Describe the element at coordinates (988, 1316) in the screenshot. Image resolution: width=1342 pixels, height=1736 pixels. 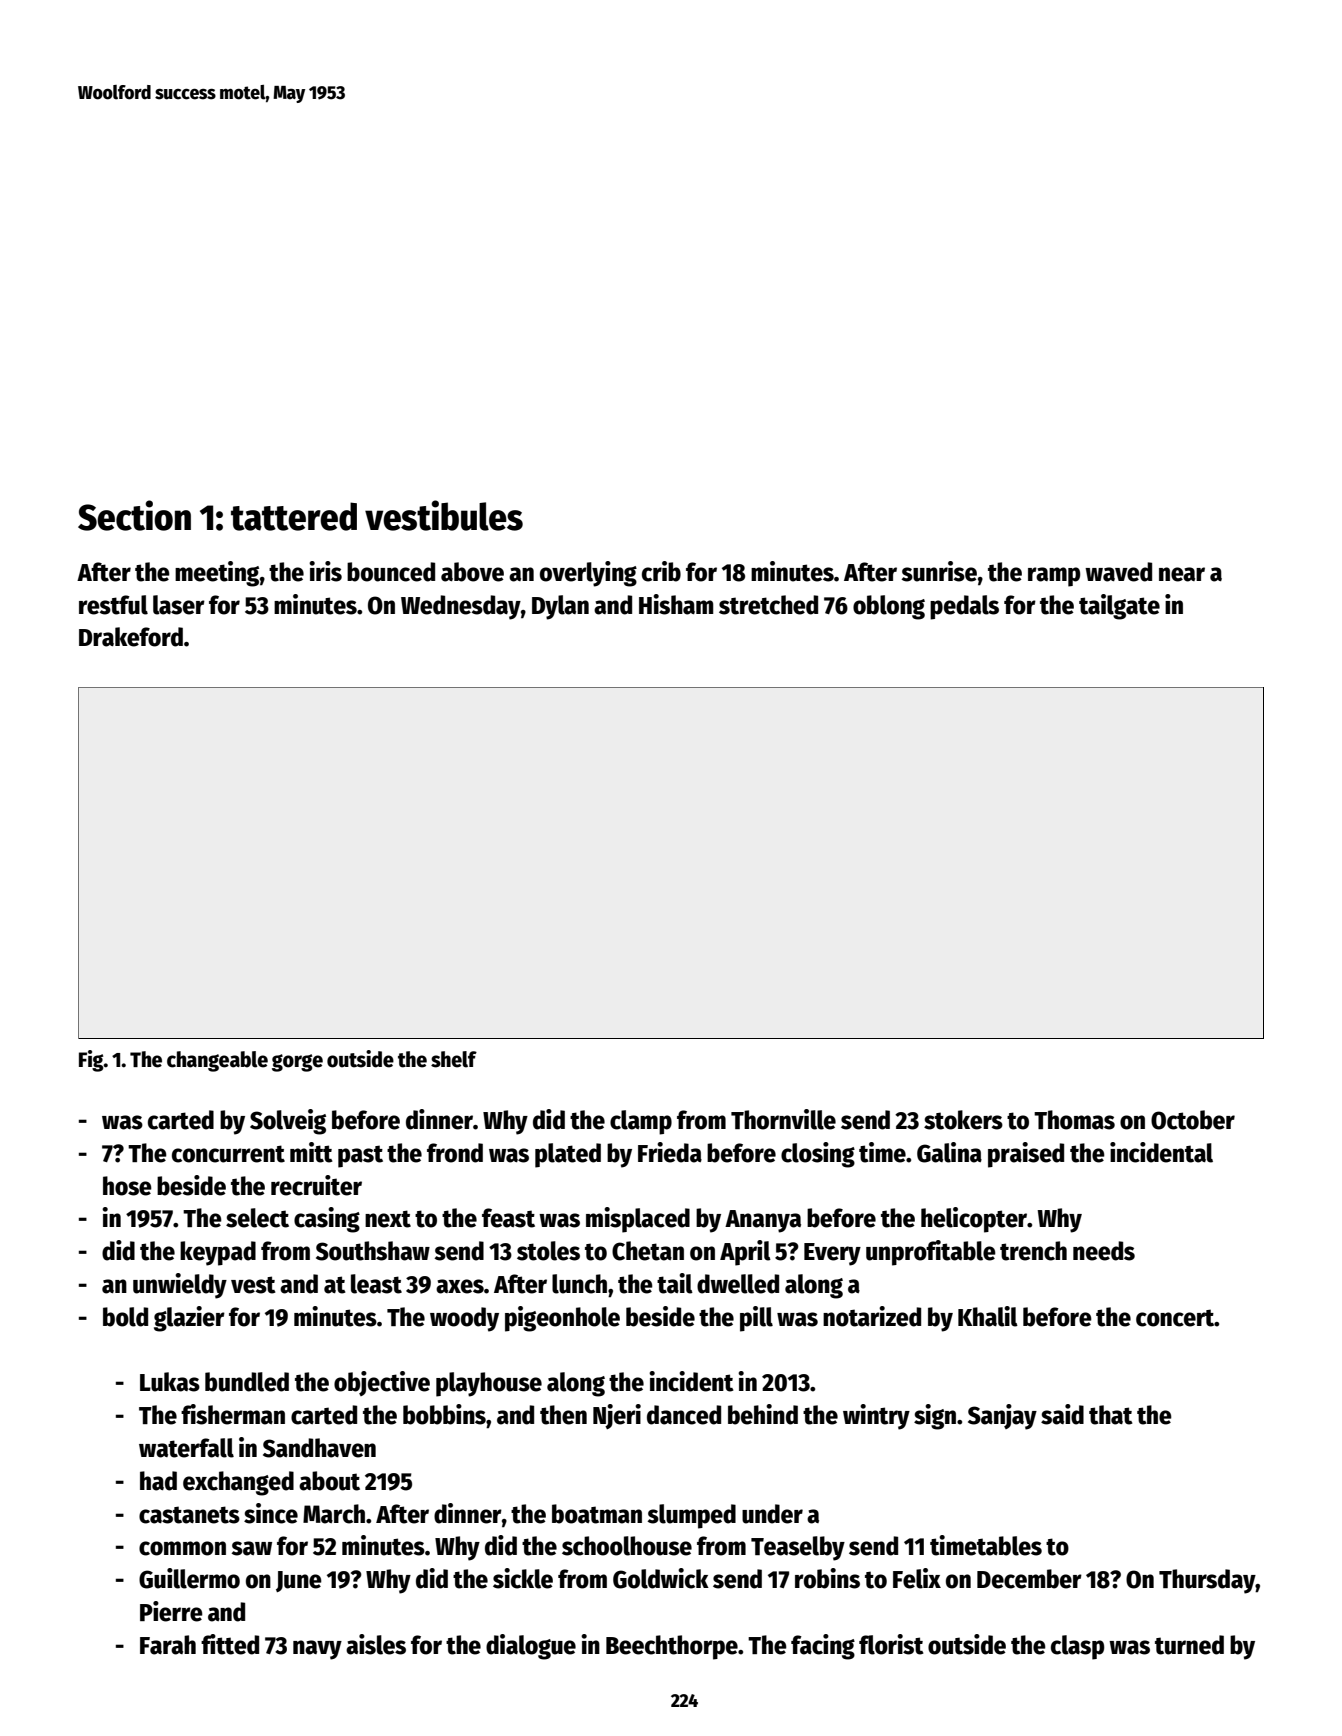
I see `Khalil` at that location.
